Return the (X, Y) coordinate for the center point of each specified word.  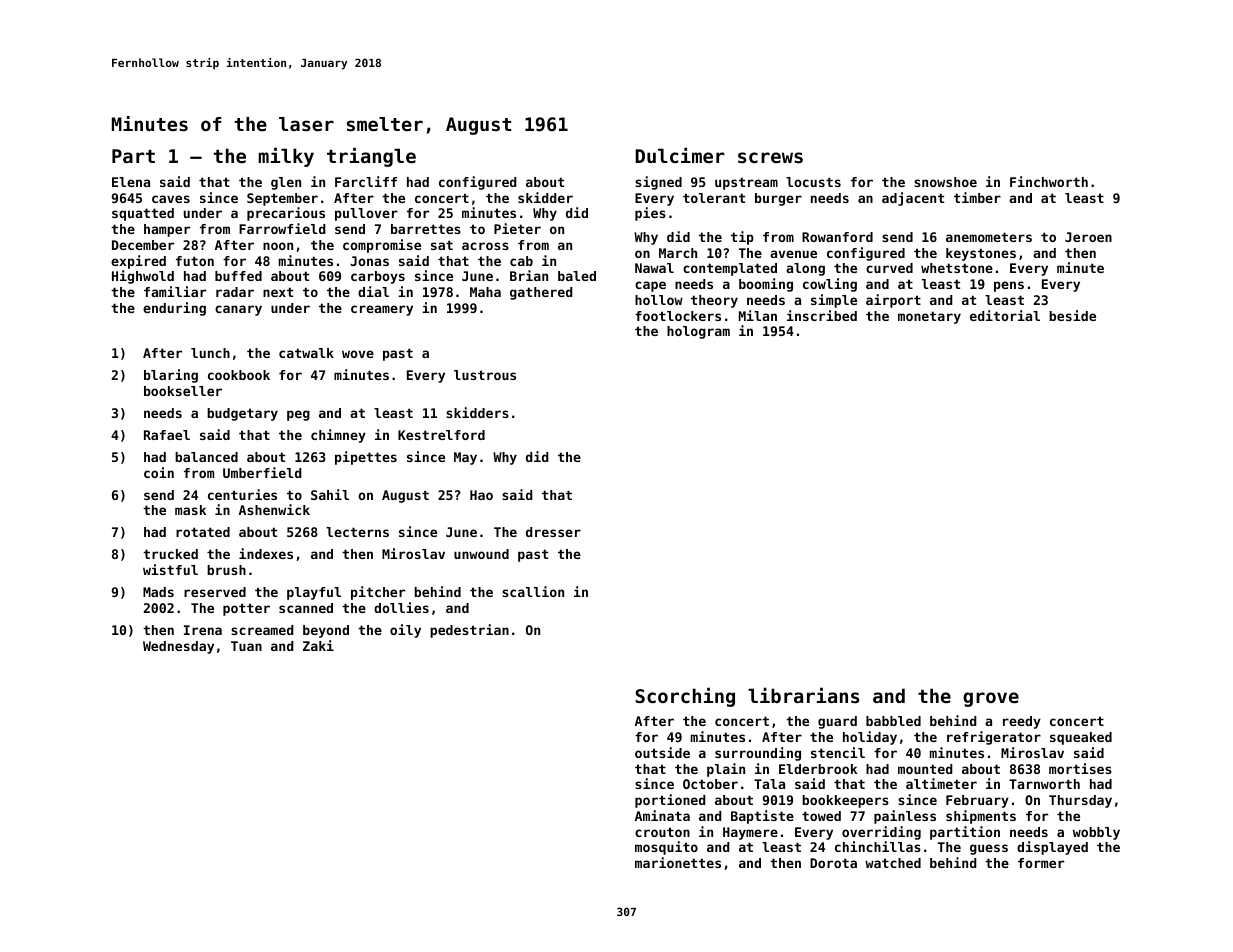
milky (286, 157)
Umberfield (262, 472)
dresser (553, 532)
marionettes (678, 862)
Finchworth (1049, 181)
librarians (804, 695)
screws (770, 157)
